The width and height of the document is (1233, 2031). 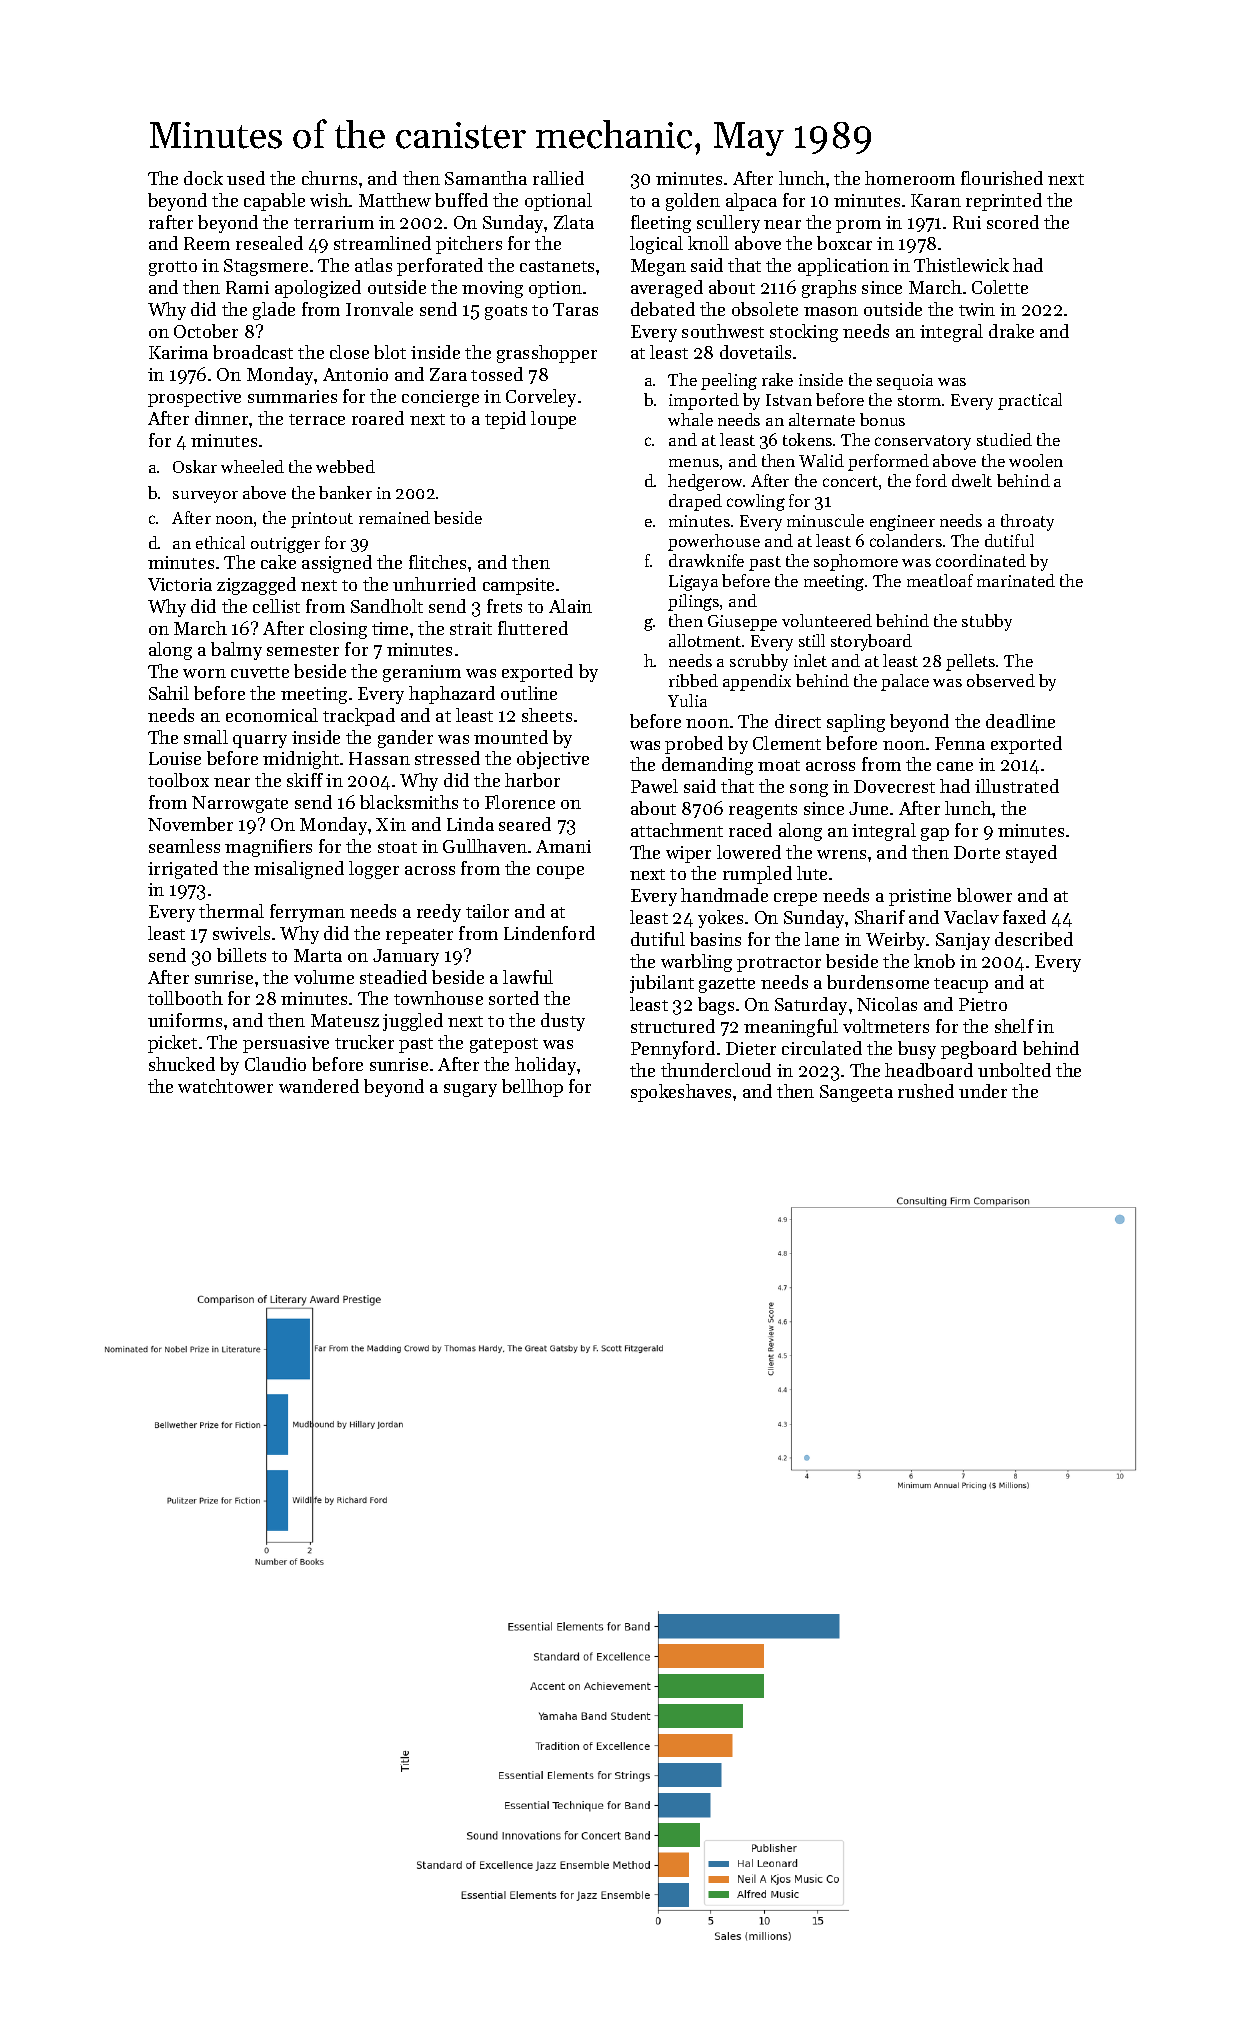 I want to click on grotto, so click(x=173, y=268).
